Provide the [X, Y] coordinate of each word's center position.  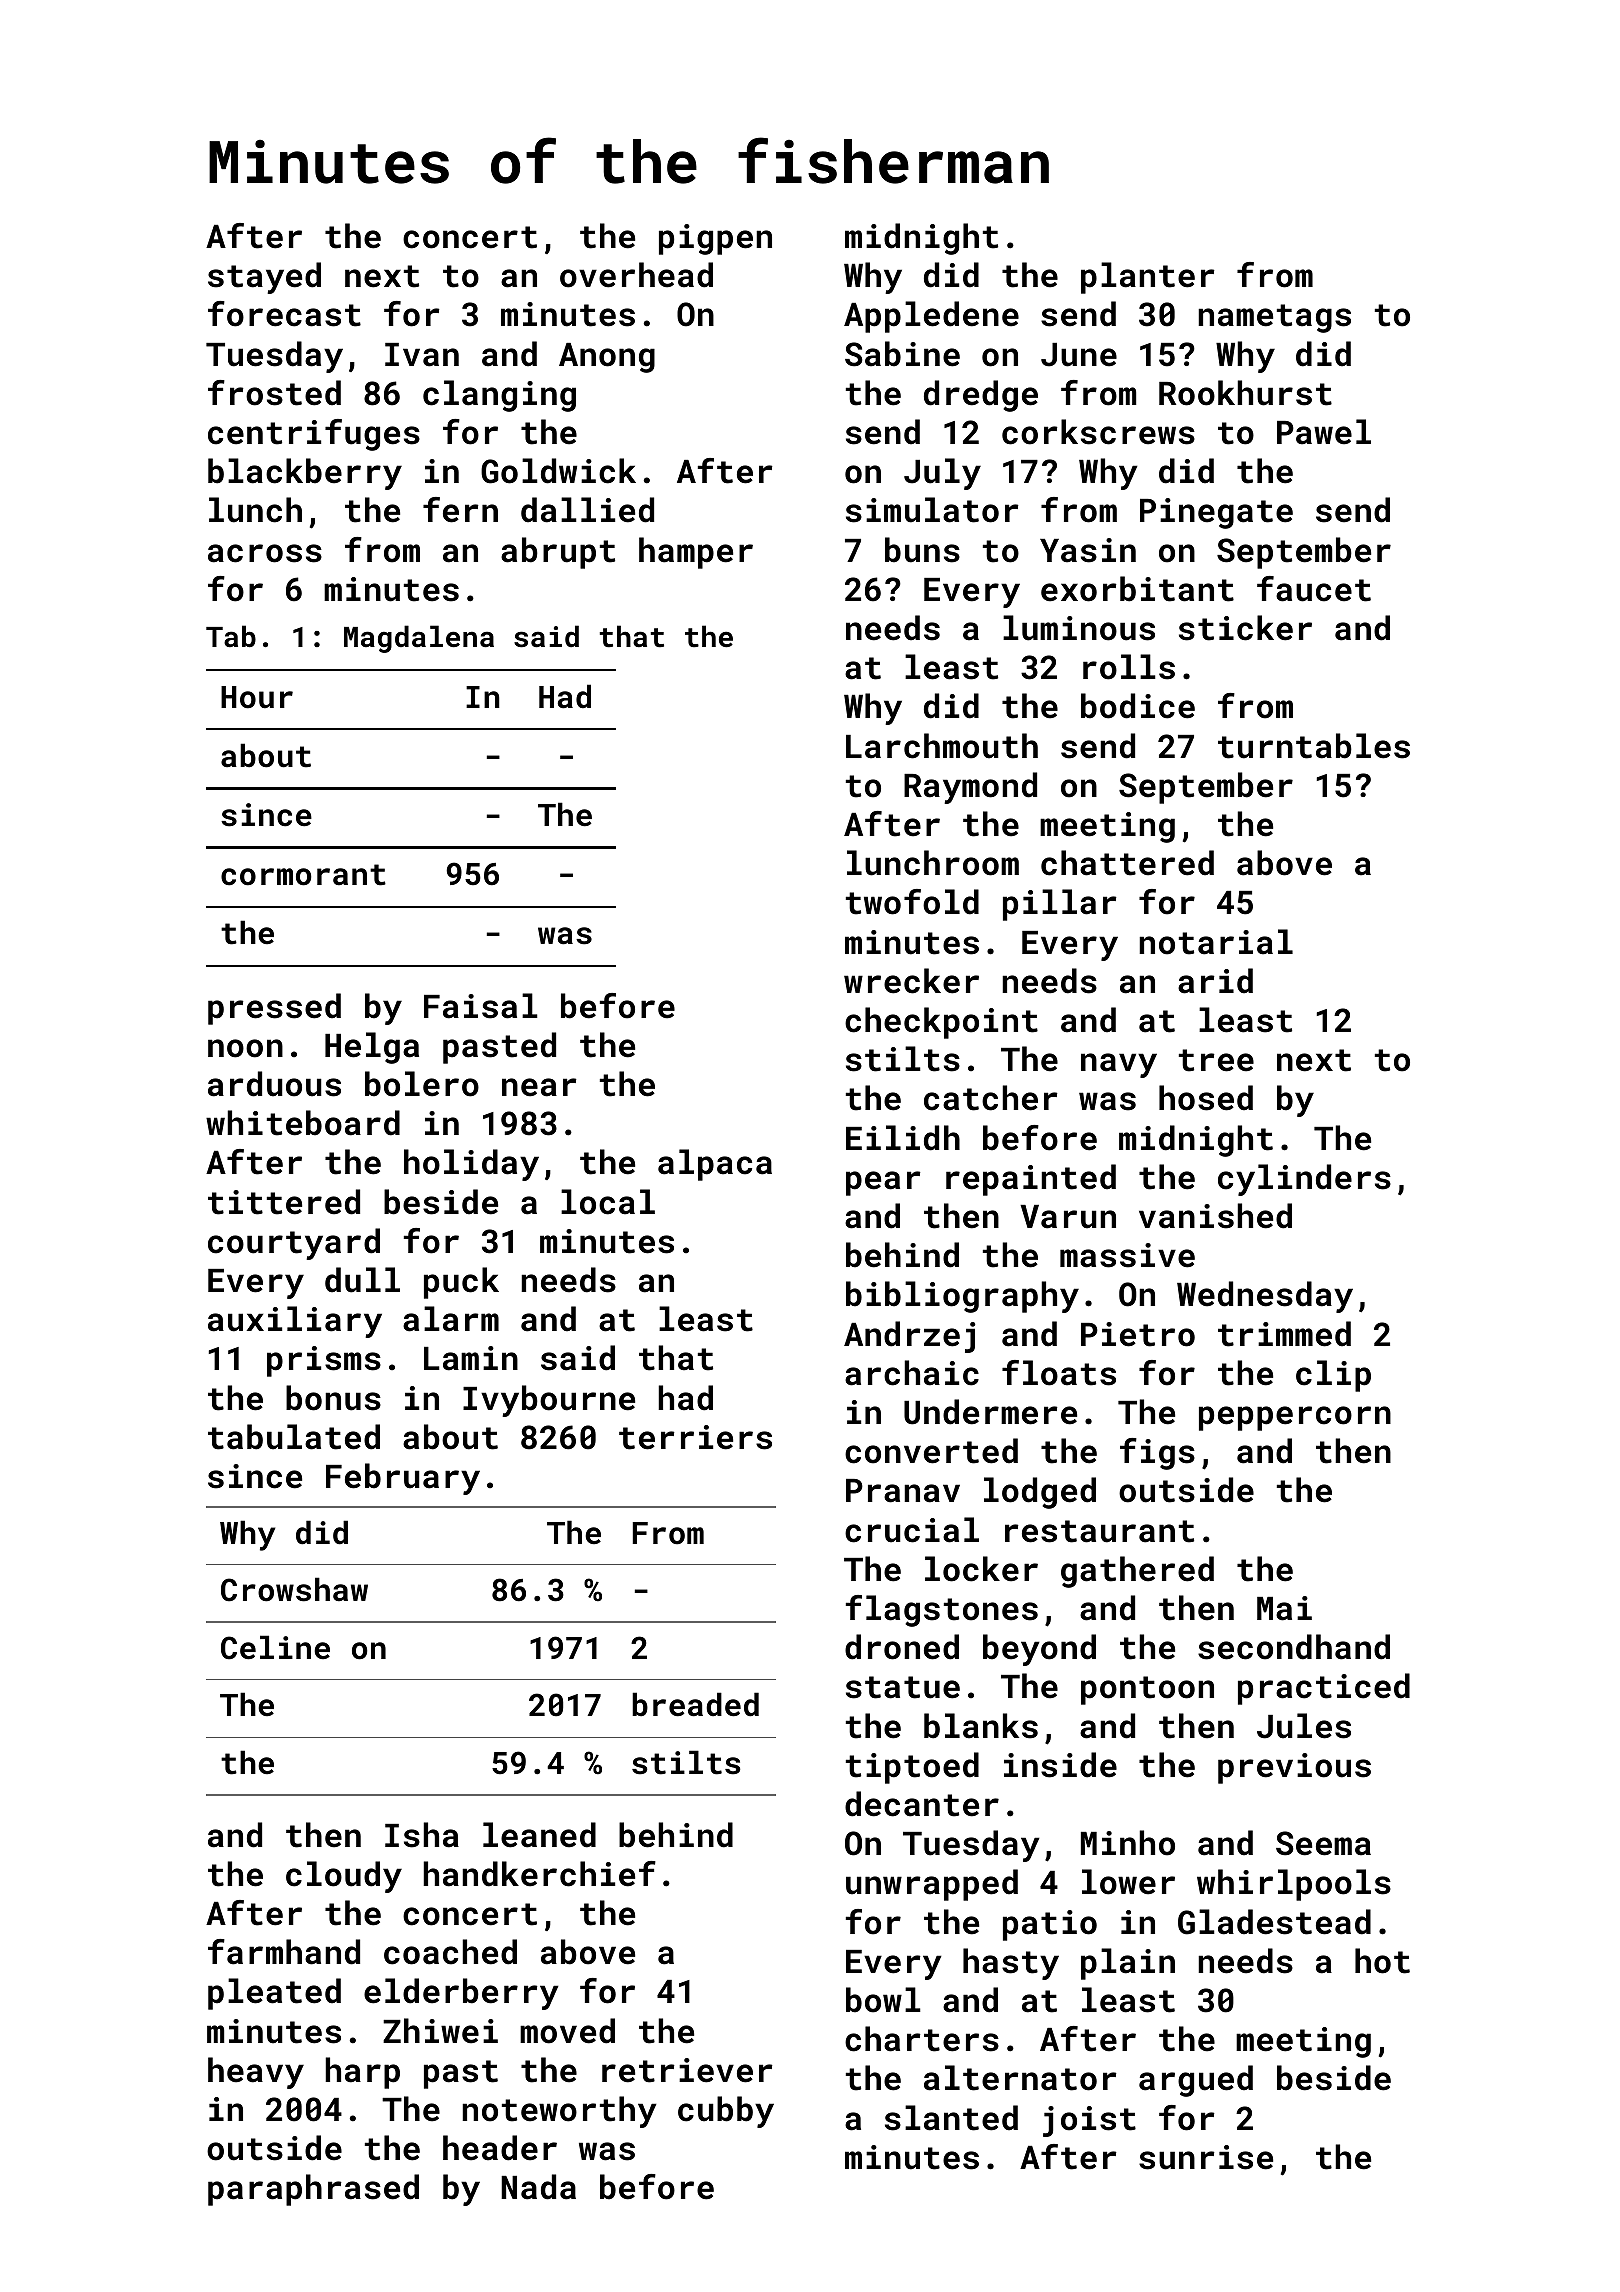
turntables [1314, 746]
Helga [372, 1048]
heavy [256, 2073]
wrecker [911, 981]
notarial [1216, 942]
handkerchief [539, 1874]
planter [1148, 278]
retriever [687, 2070]
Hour [257, 697]
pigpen [715, 239]
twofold [912, 902]
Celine [275, 1647]
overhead [636, 275]
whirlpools [1294, 1885]
